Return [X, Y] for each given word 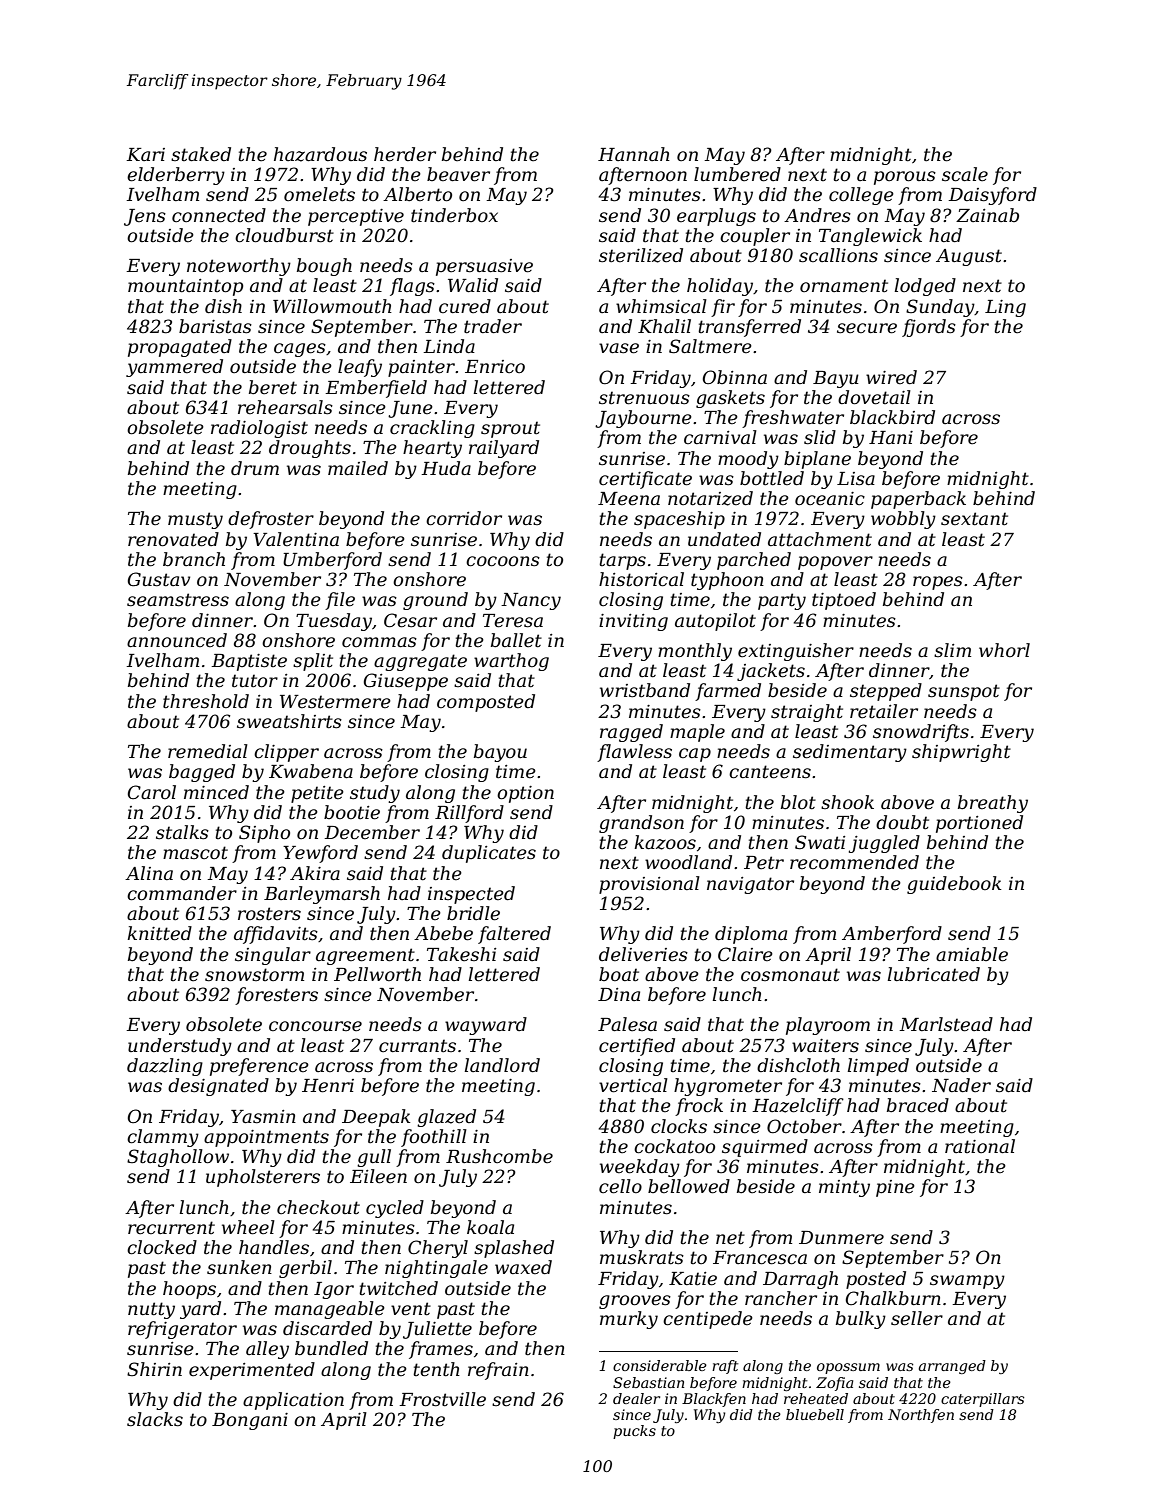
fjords [929, 328]
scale [965, 174]
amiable [972, 954]
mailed [358, 468]
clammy [163, 1138]
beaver [458, 174]
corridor [464, 518]
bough [324, 267]
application [293, 1401]
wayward [486, 1026]
